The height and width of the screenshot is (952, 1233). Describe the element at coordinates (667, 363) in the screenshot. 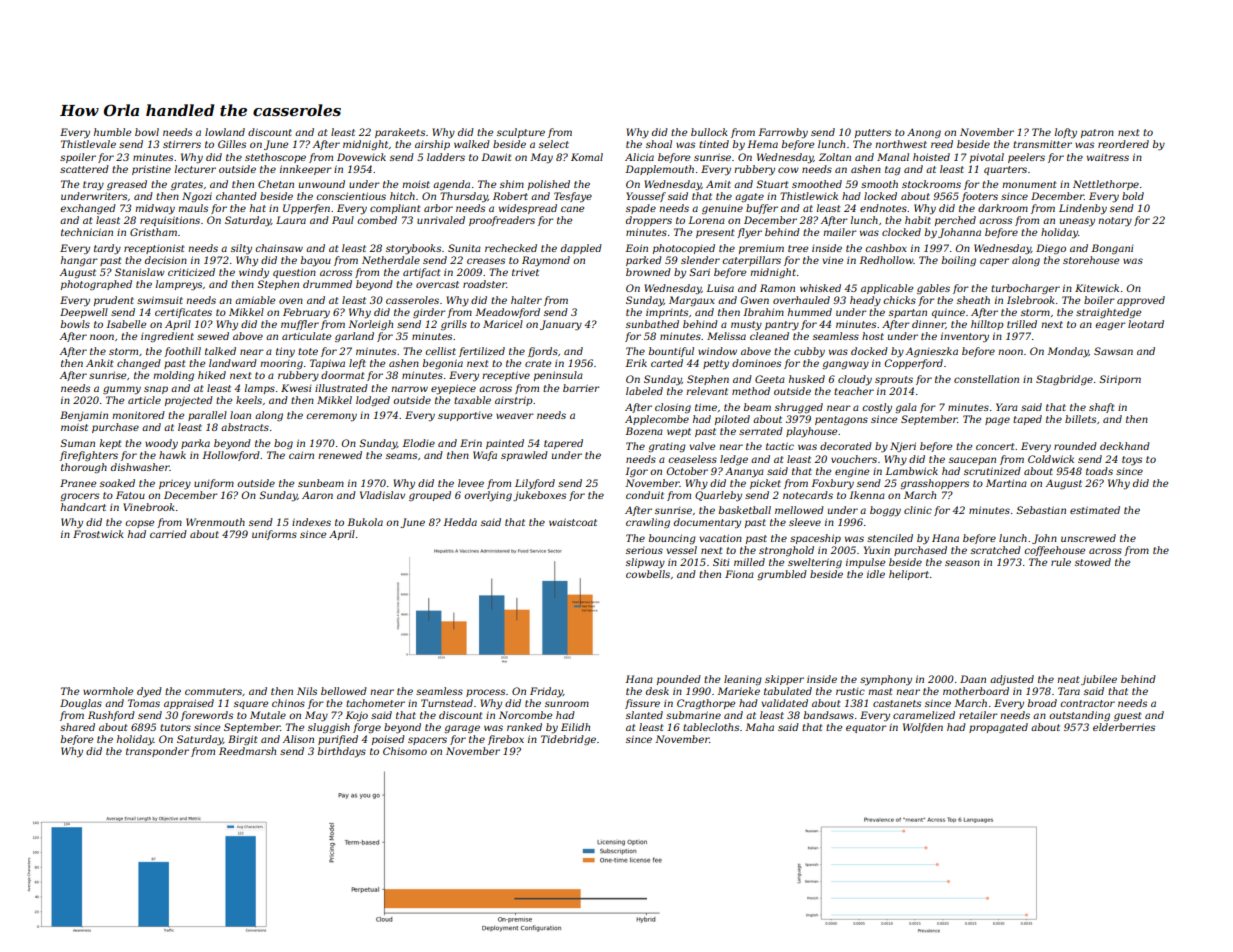

I see `carted` at that location.
